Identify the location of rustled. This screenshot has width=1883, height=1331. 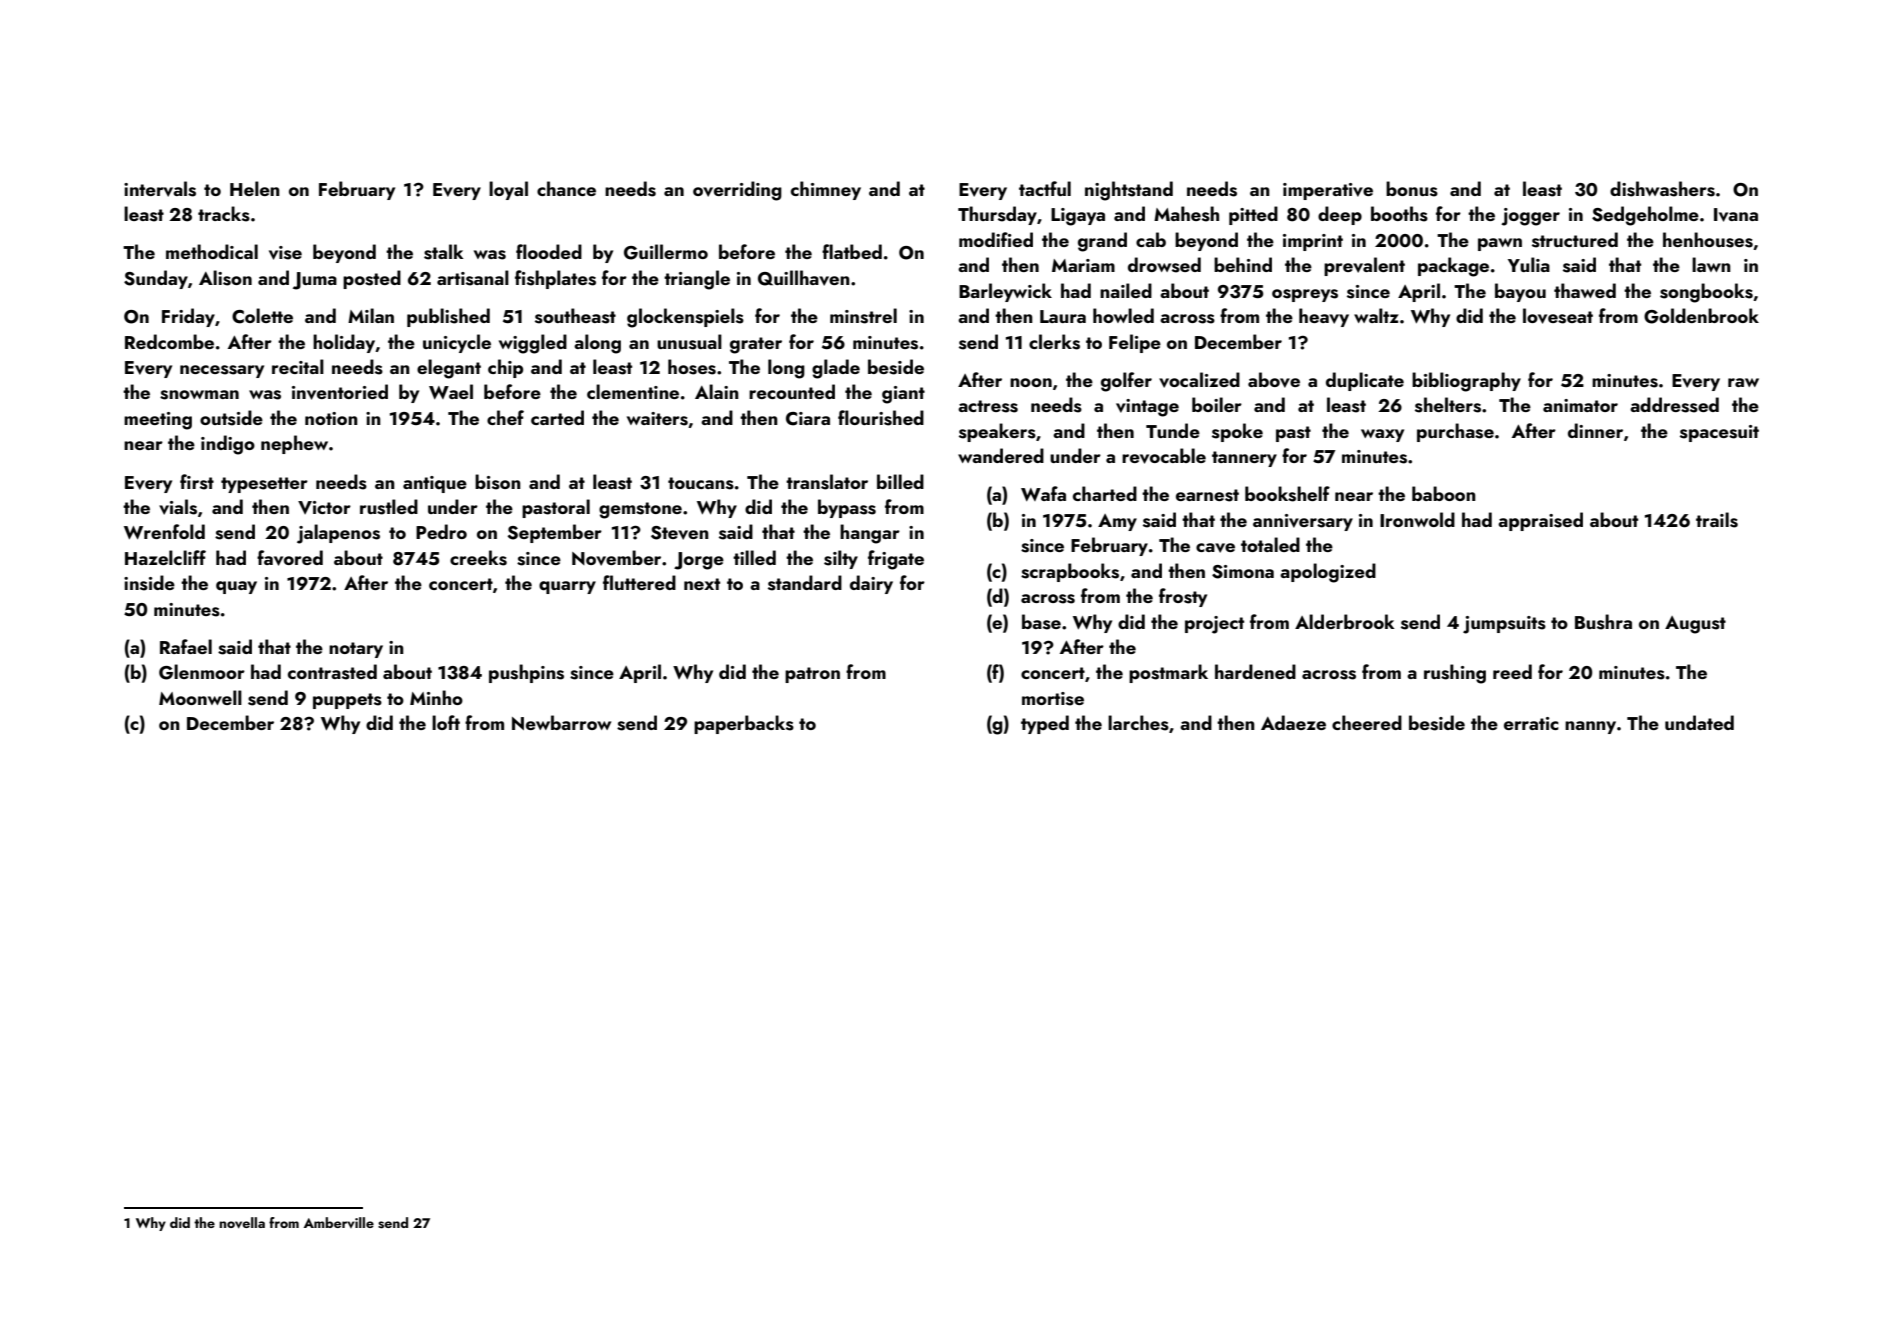
(389, 507).
